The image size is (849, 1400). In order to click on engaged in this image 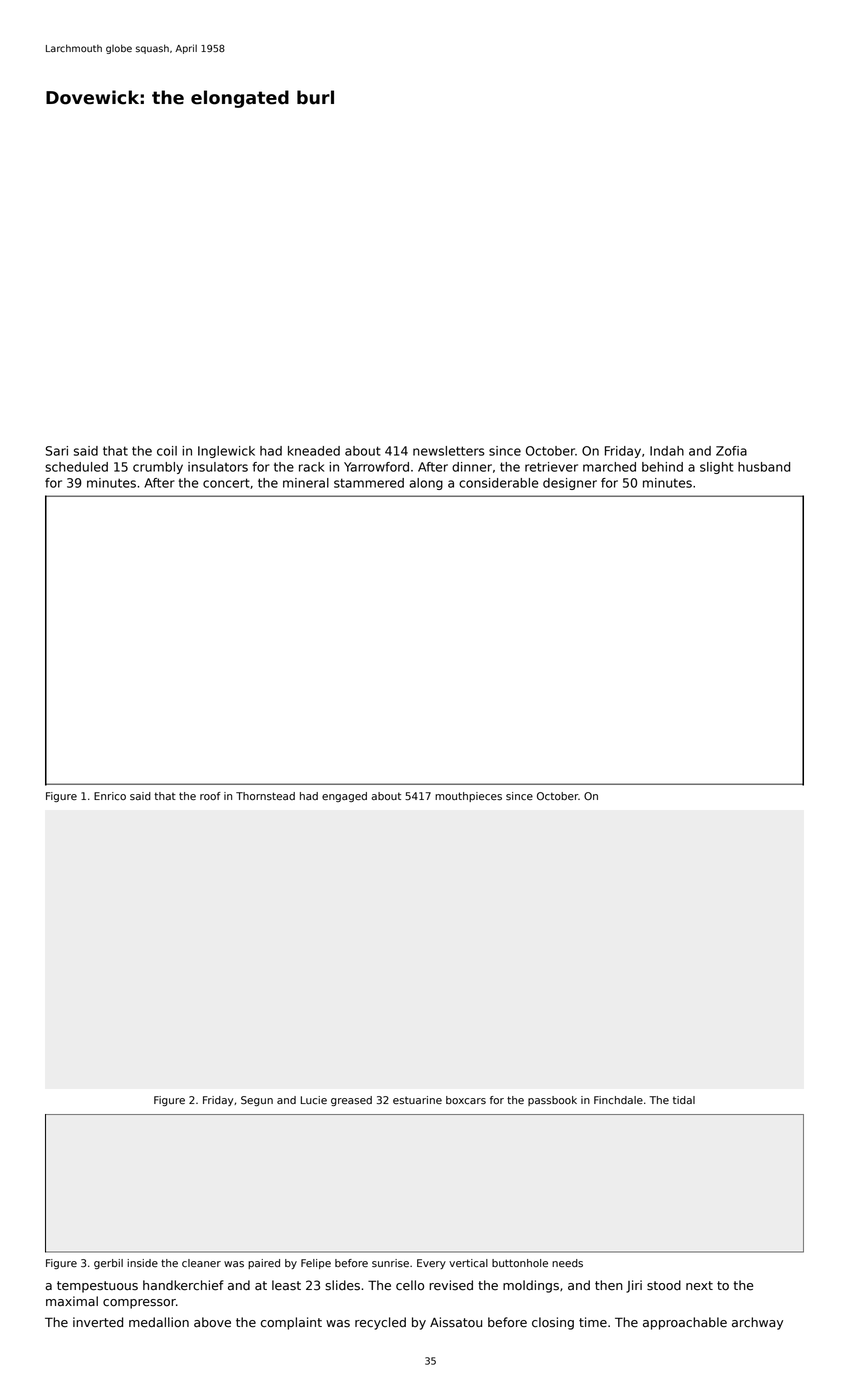, I will do `click(344, 797)`.
